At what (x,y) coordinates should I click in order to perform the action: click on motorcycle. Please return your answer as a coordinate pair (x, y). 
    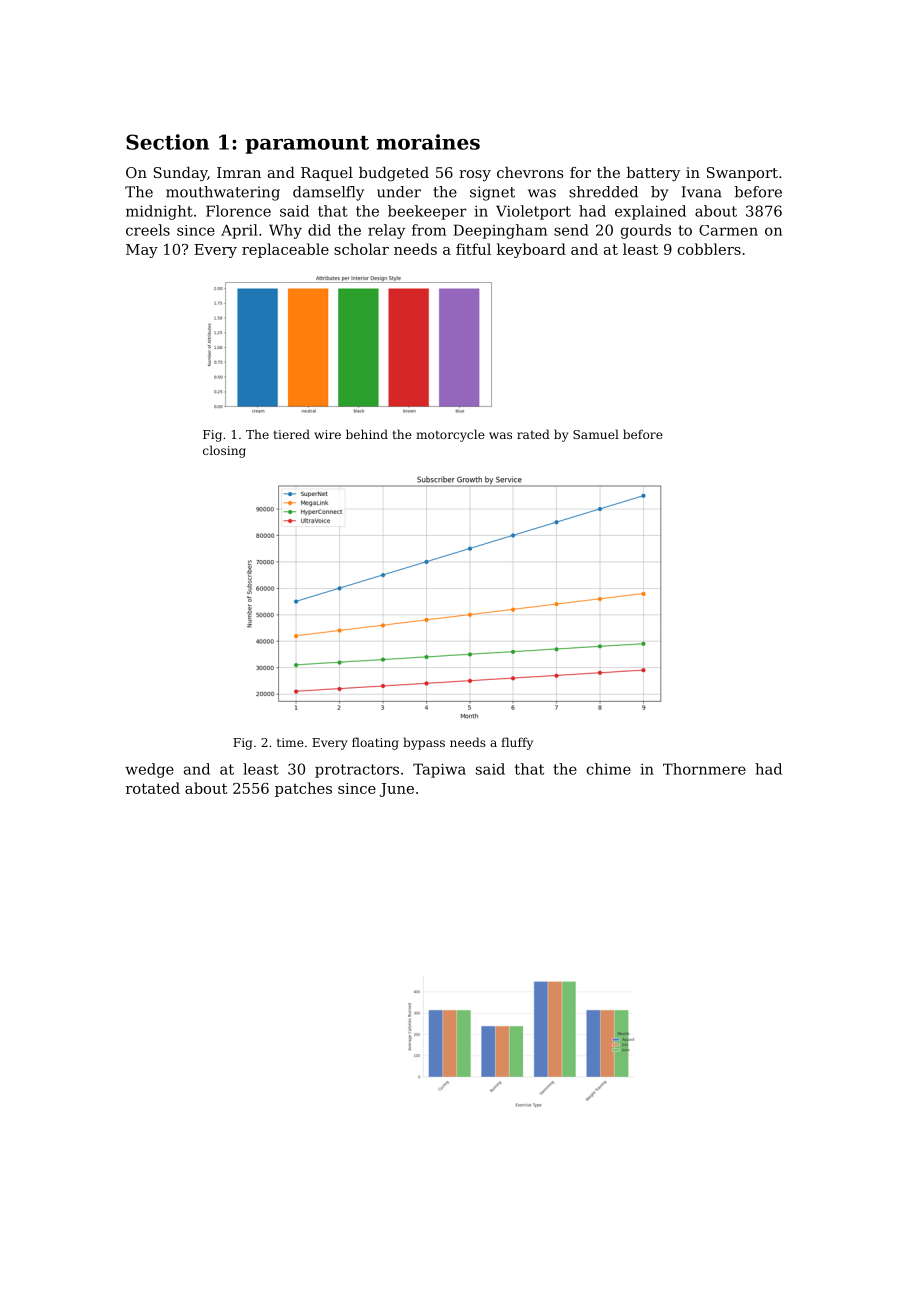
    Looking at the image, I should click on (450, 435).
